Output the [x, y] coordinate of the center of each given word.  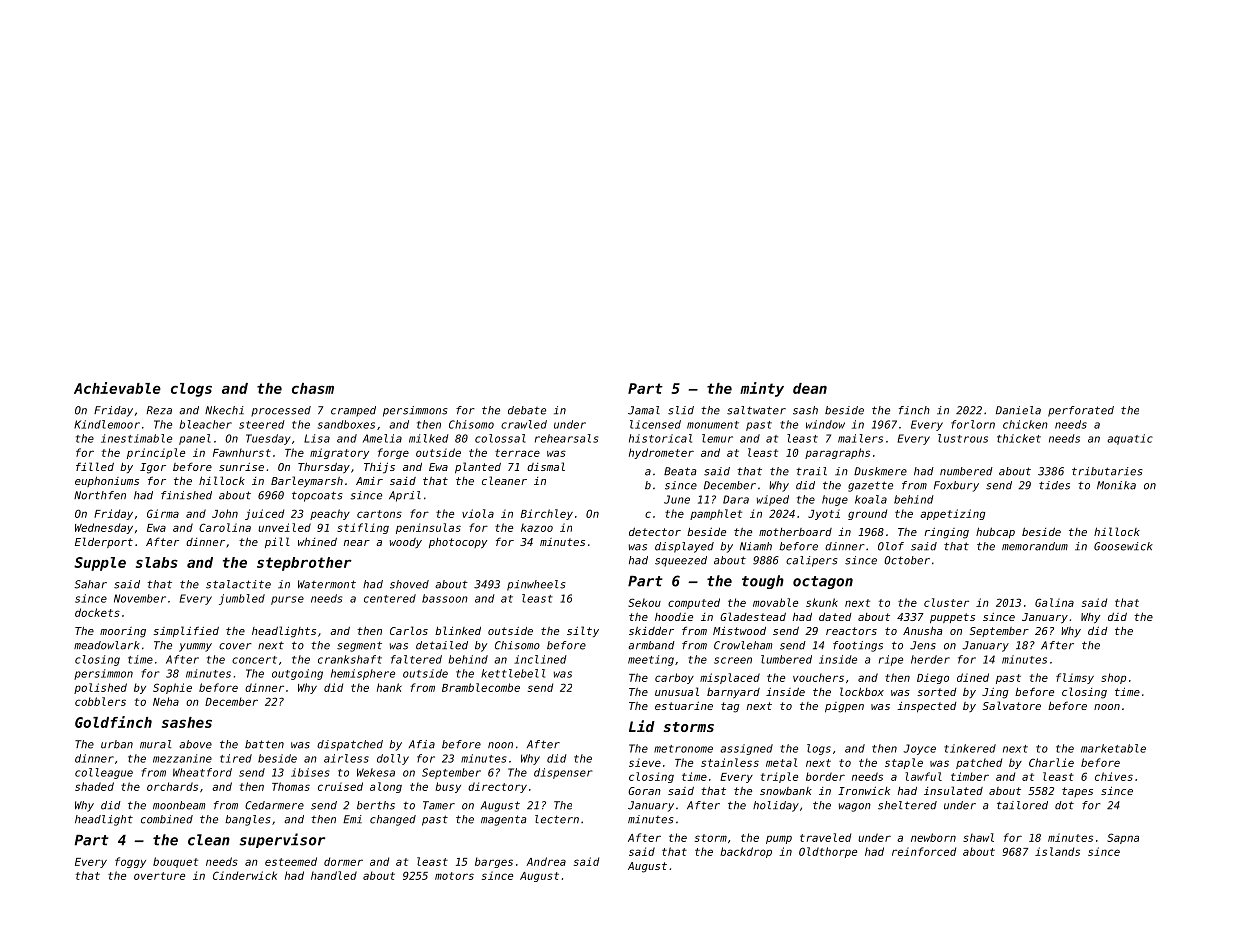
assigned [746, 749]
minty [762, 389]
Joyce [919, 749]
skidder [651, 631]
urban [117, 744]
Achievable [117, 388]
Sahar [90, 584]
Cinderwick [245, 875]
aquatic [1130, 439]
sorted [937, 692]
